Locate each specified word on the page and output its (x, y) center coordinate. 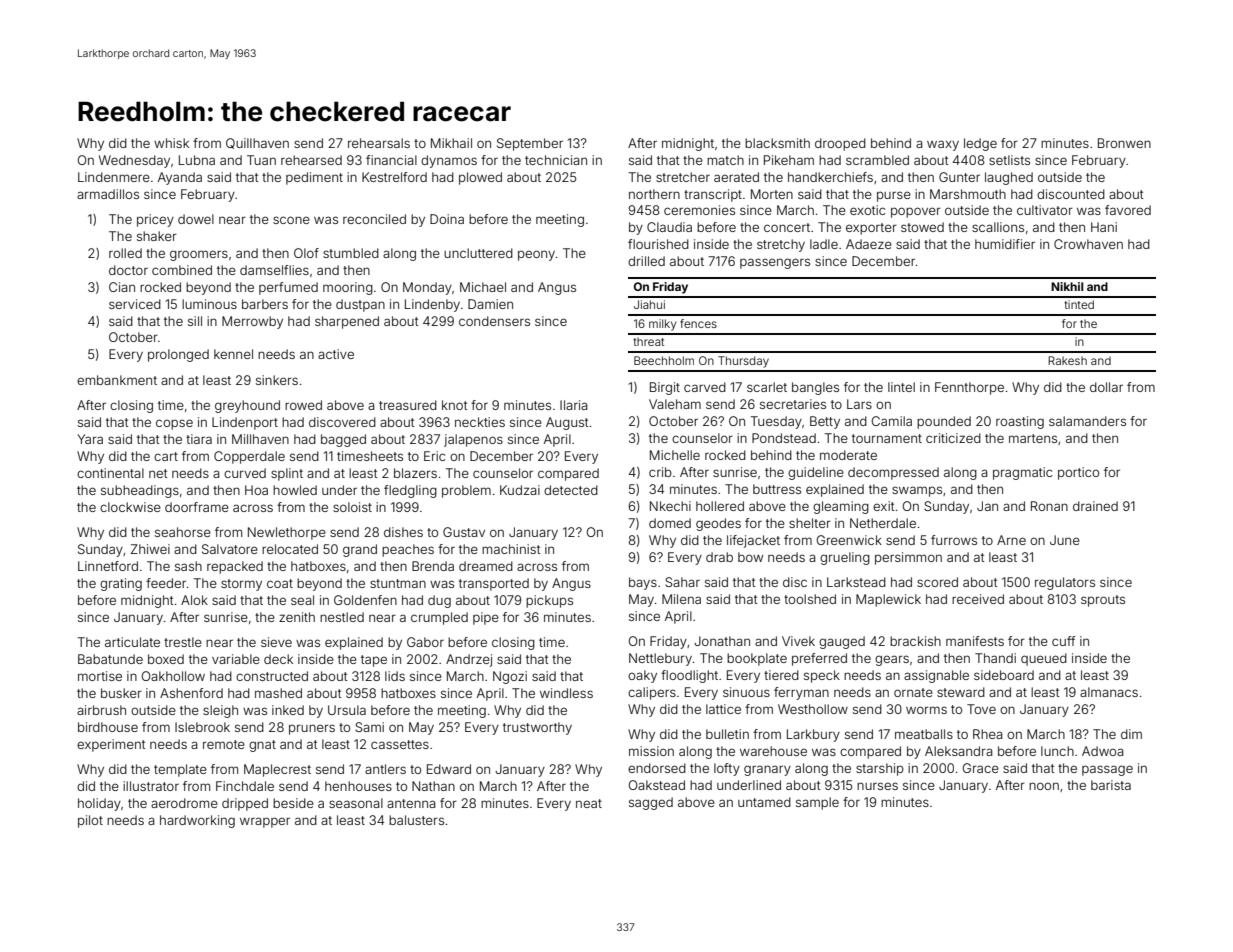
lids (395, 676)
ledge (980, 144)
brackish (915, 641)
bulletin (727, 734)
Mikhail (451, 143)
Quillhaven (257, 143)
